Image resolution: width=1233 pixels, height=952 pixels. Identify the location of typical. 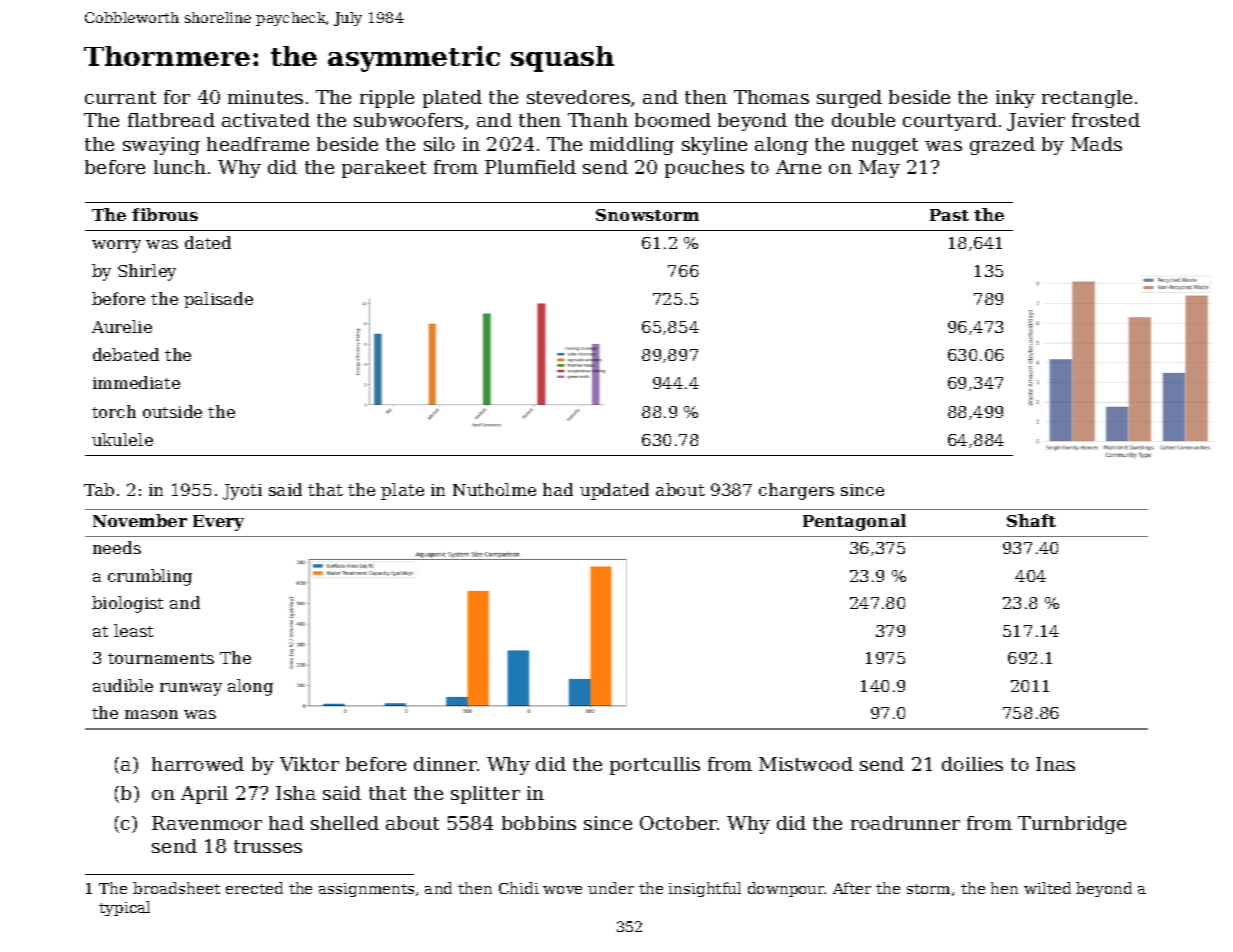
(124, 908).
